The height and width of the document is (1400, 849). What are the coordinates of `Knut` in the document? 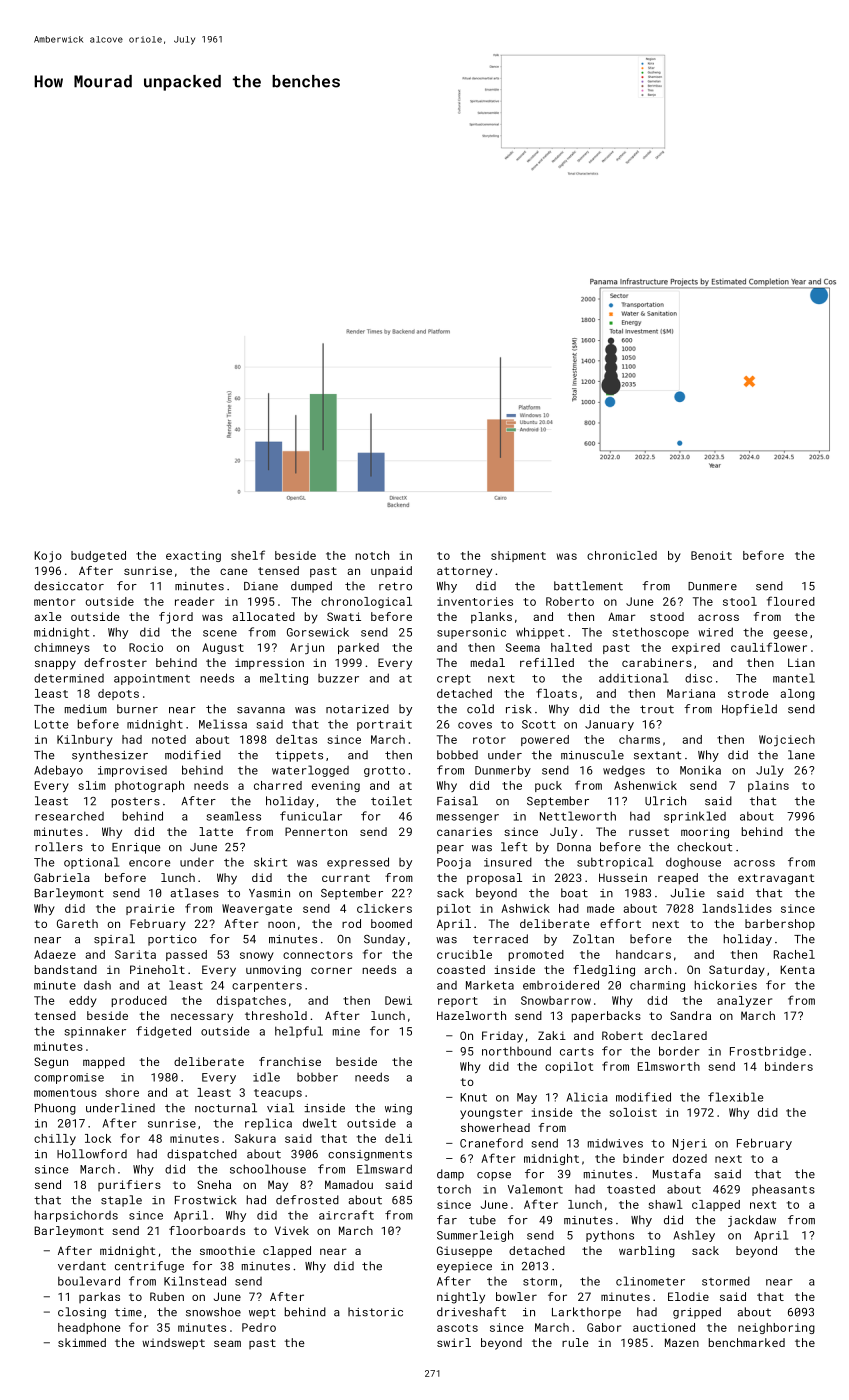 It's located at (473, 1097).
